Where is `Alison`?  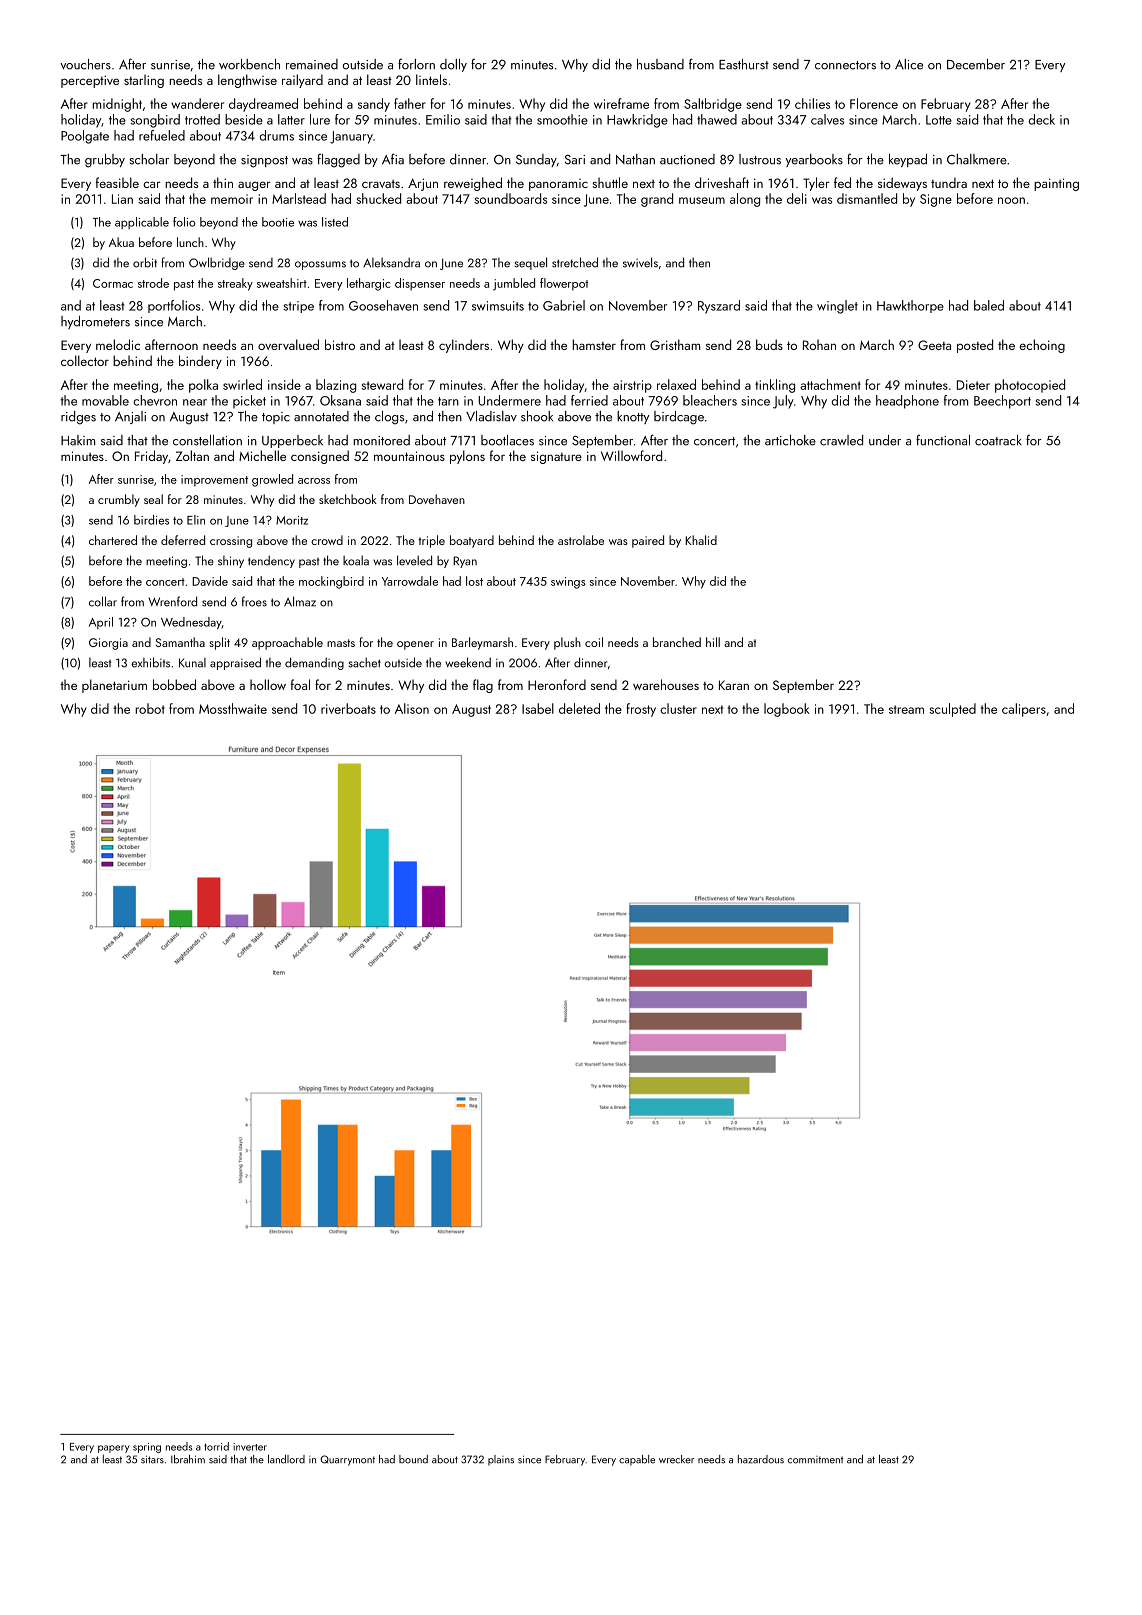 Alison is located at coordinates (412, 708).
